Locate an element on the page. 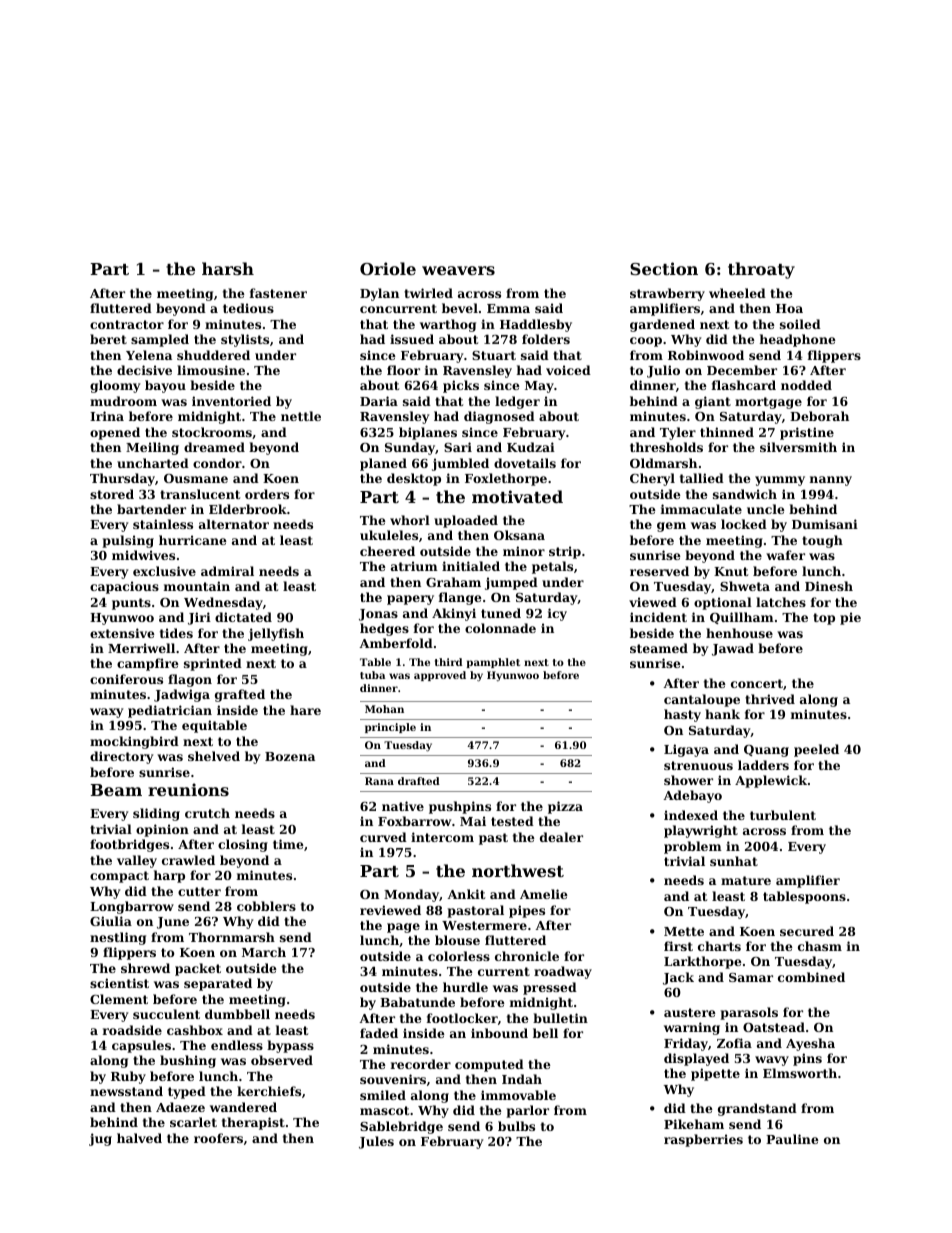 This document has height=1233, width=952. beret is located at coordinates (108, 339).
